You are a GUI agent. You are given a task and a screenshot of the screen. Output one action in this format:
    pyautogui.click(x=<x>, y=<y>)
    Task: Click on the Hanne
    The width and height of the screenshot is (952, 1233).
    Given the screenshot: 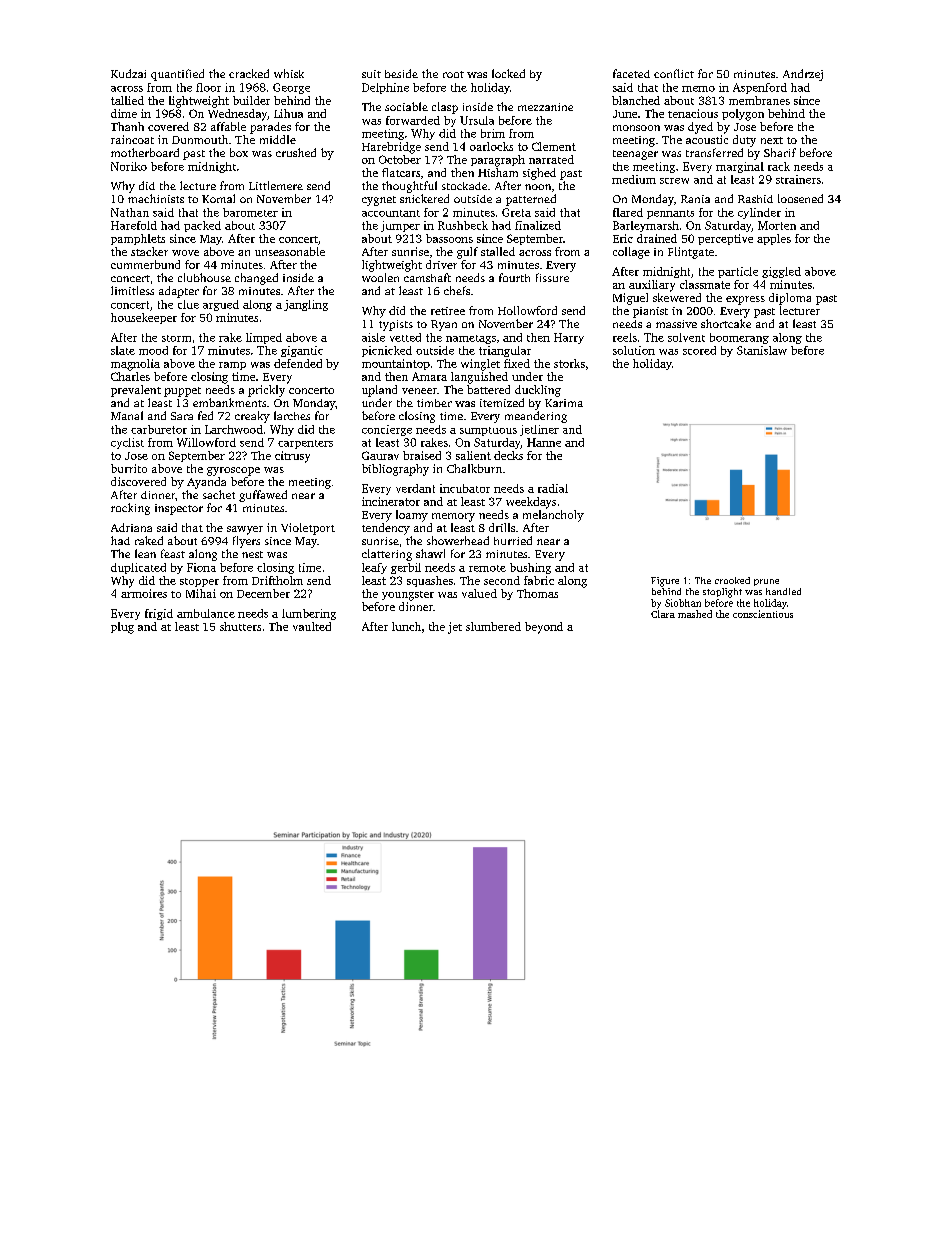 What is the action you would take?
    pyautogui.click(x=544, y=442)
